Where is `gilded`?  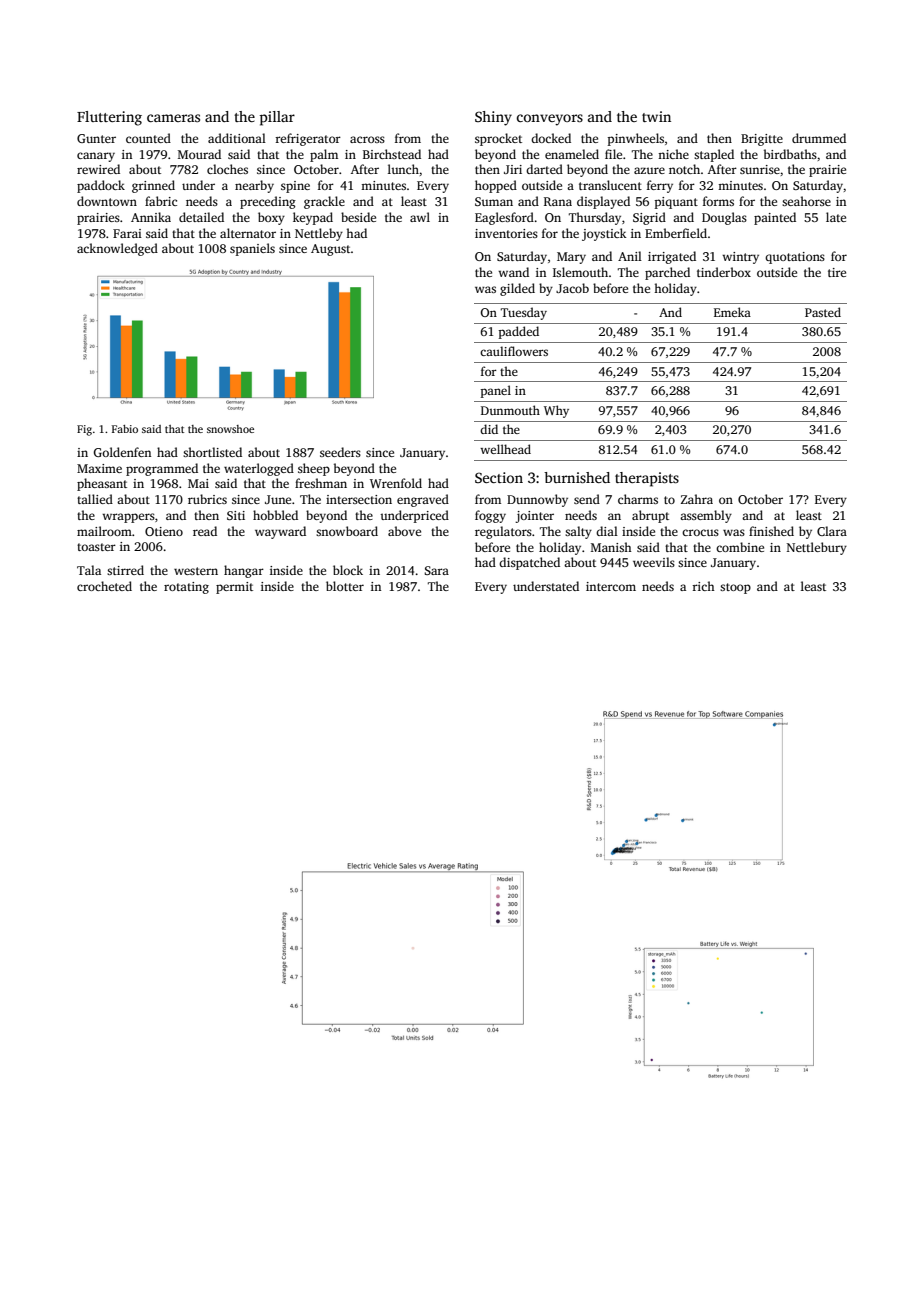
gilded is located at coordinates (517, 289).
